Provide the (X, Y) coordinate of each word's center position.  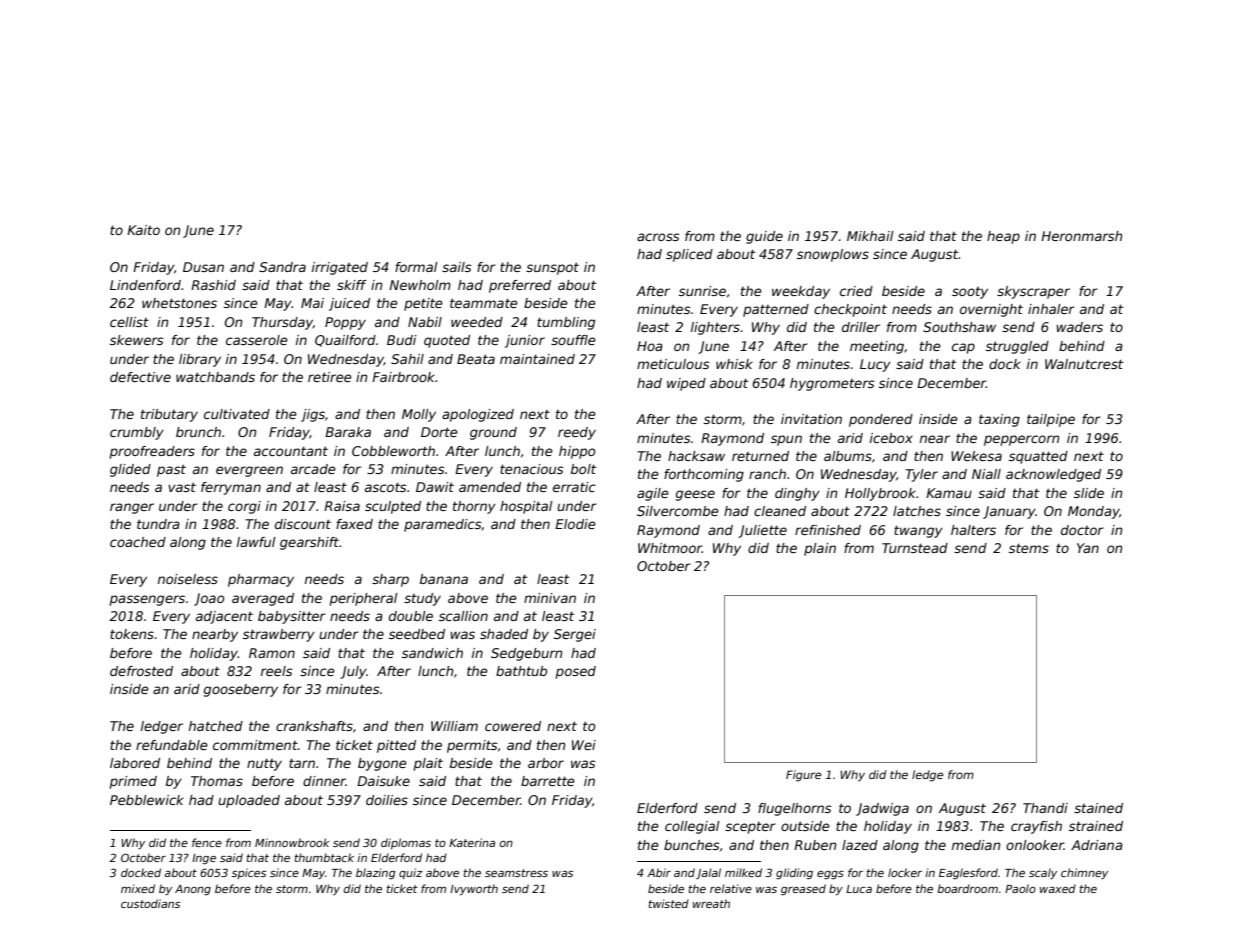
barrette (548, 781)
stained (1098, 808)
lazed (860, 845)
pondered (881, 420)
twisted (669, 903)
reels (277, 671)
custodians (150, 903)
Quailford (345, 341)
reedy (577, 433)
